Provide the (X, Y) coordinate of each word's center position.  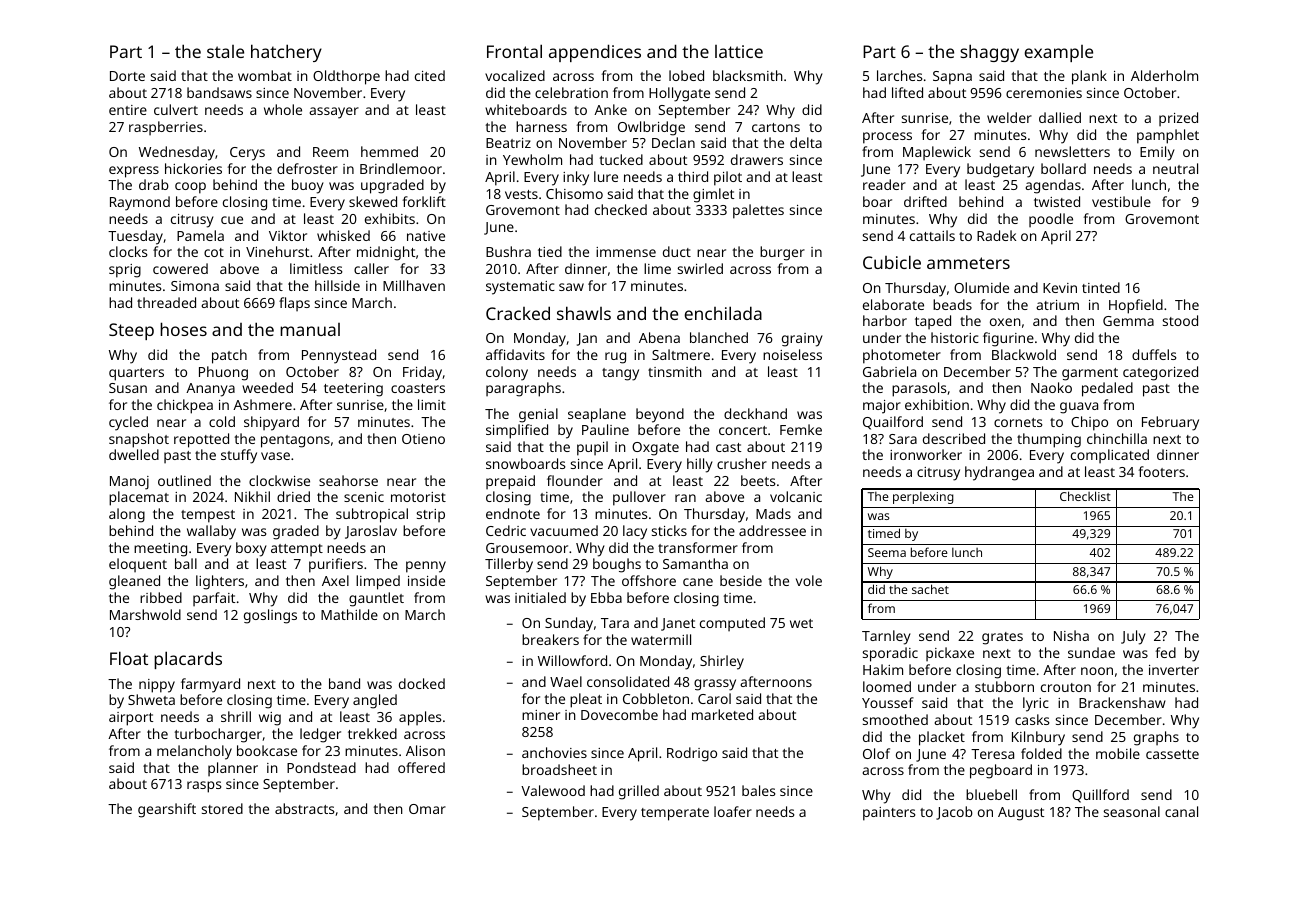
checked (621, 209)
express (134, 172)
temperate (675, 814)
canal (1181, 811)
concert (743, 430)
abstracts (305, 808)
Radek (996, 235)
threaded (166, 302)
